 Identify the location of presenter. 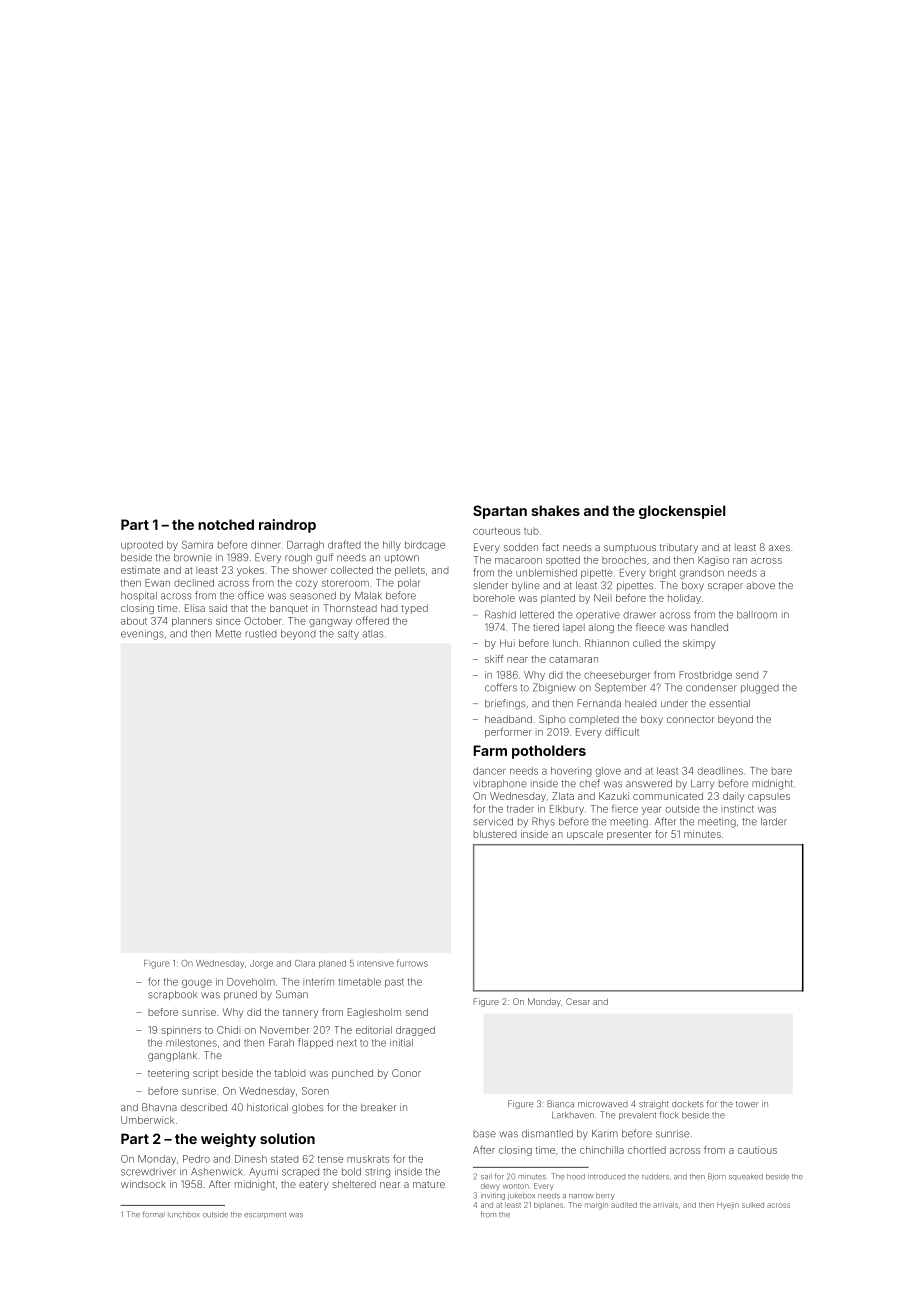
(629, 835).
